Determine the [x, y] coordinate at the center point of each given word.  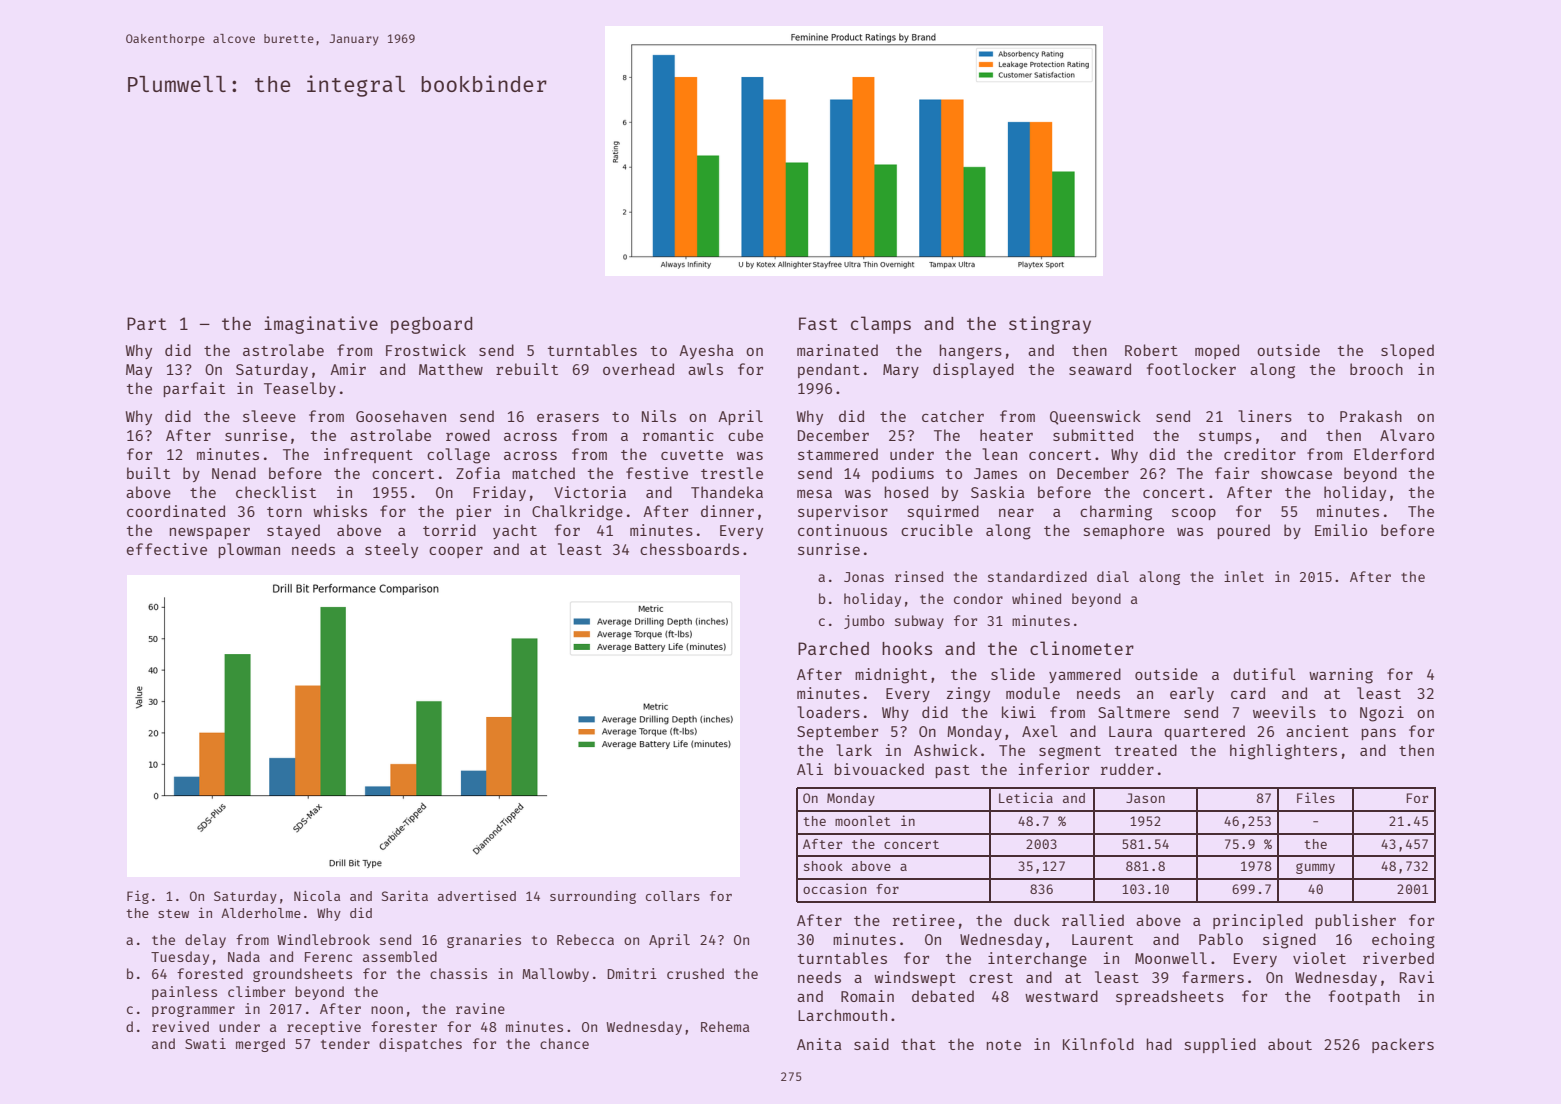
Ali [810, 769]
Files [1316, 797]
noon [387, 1010]
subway [919, 622]
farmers [1213, 977]
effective [167, 549]
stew [173, 913]
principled [1258, 921]
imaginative [321, 325]
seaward [1100, 369]
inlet [1244, 576]
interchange [1037, 960]
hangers [971, 352]
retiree [924, 920]
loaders [828, 712]
